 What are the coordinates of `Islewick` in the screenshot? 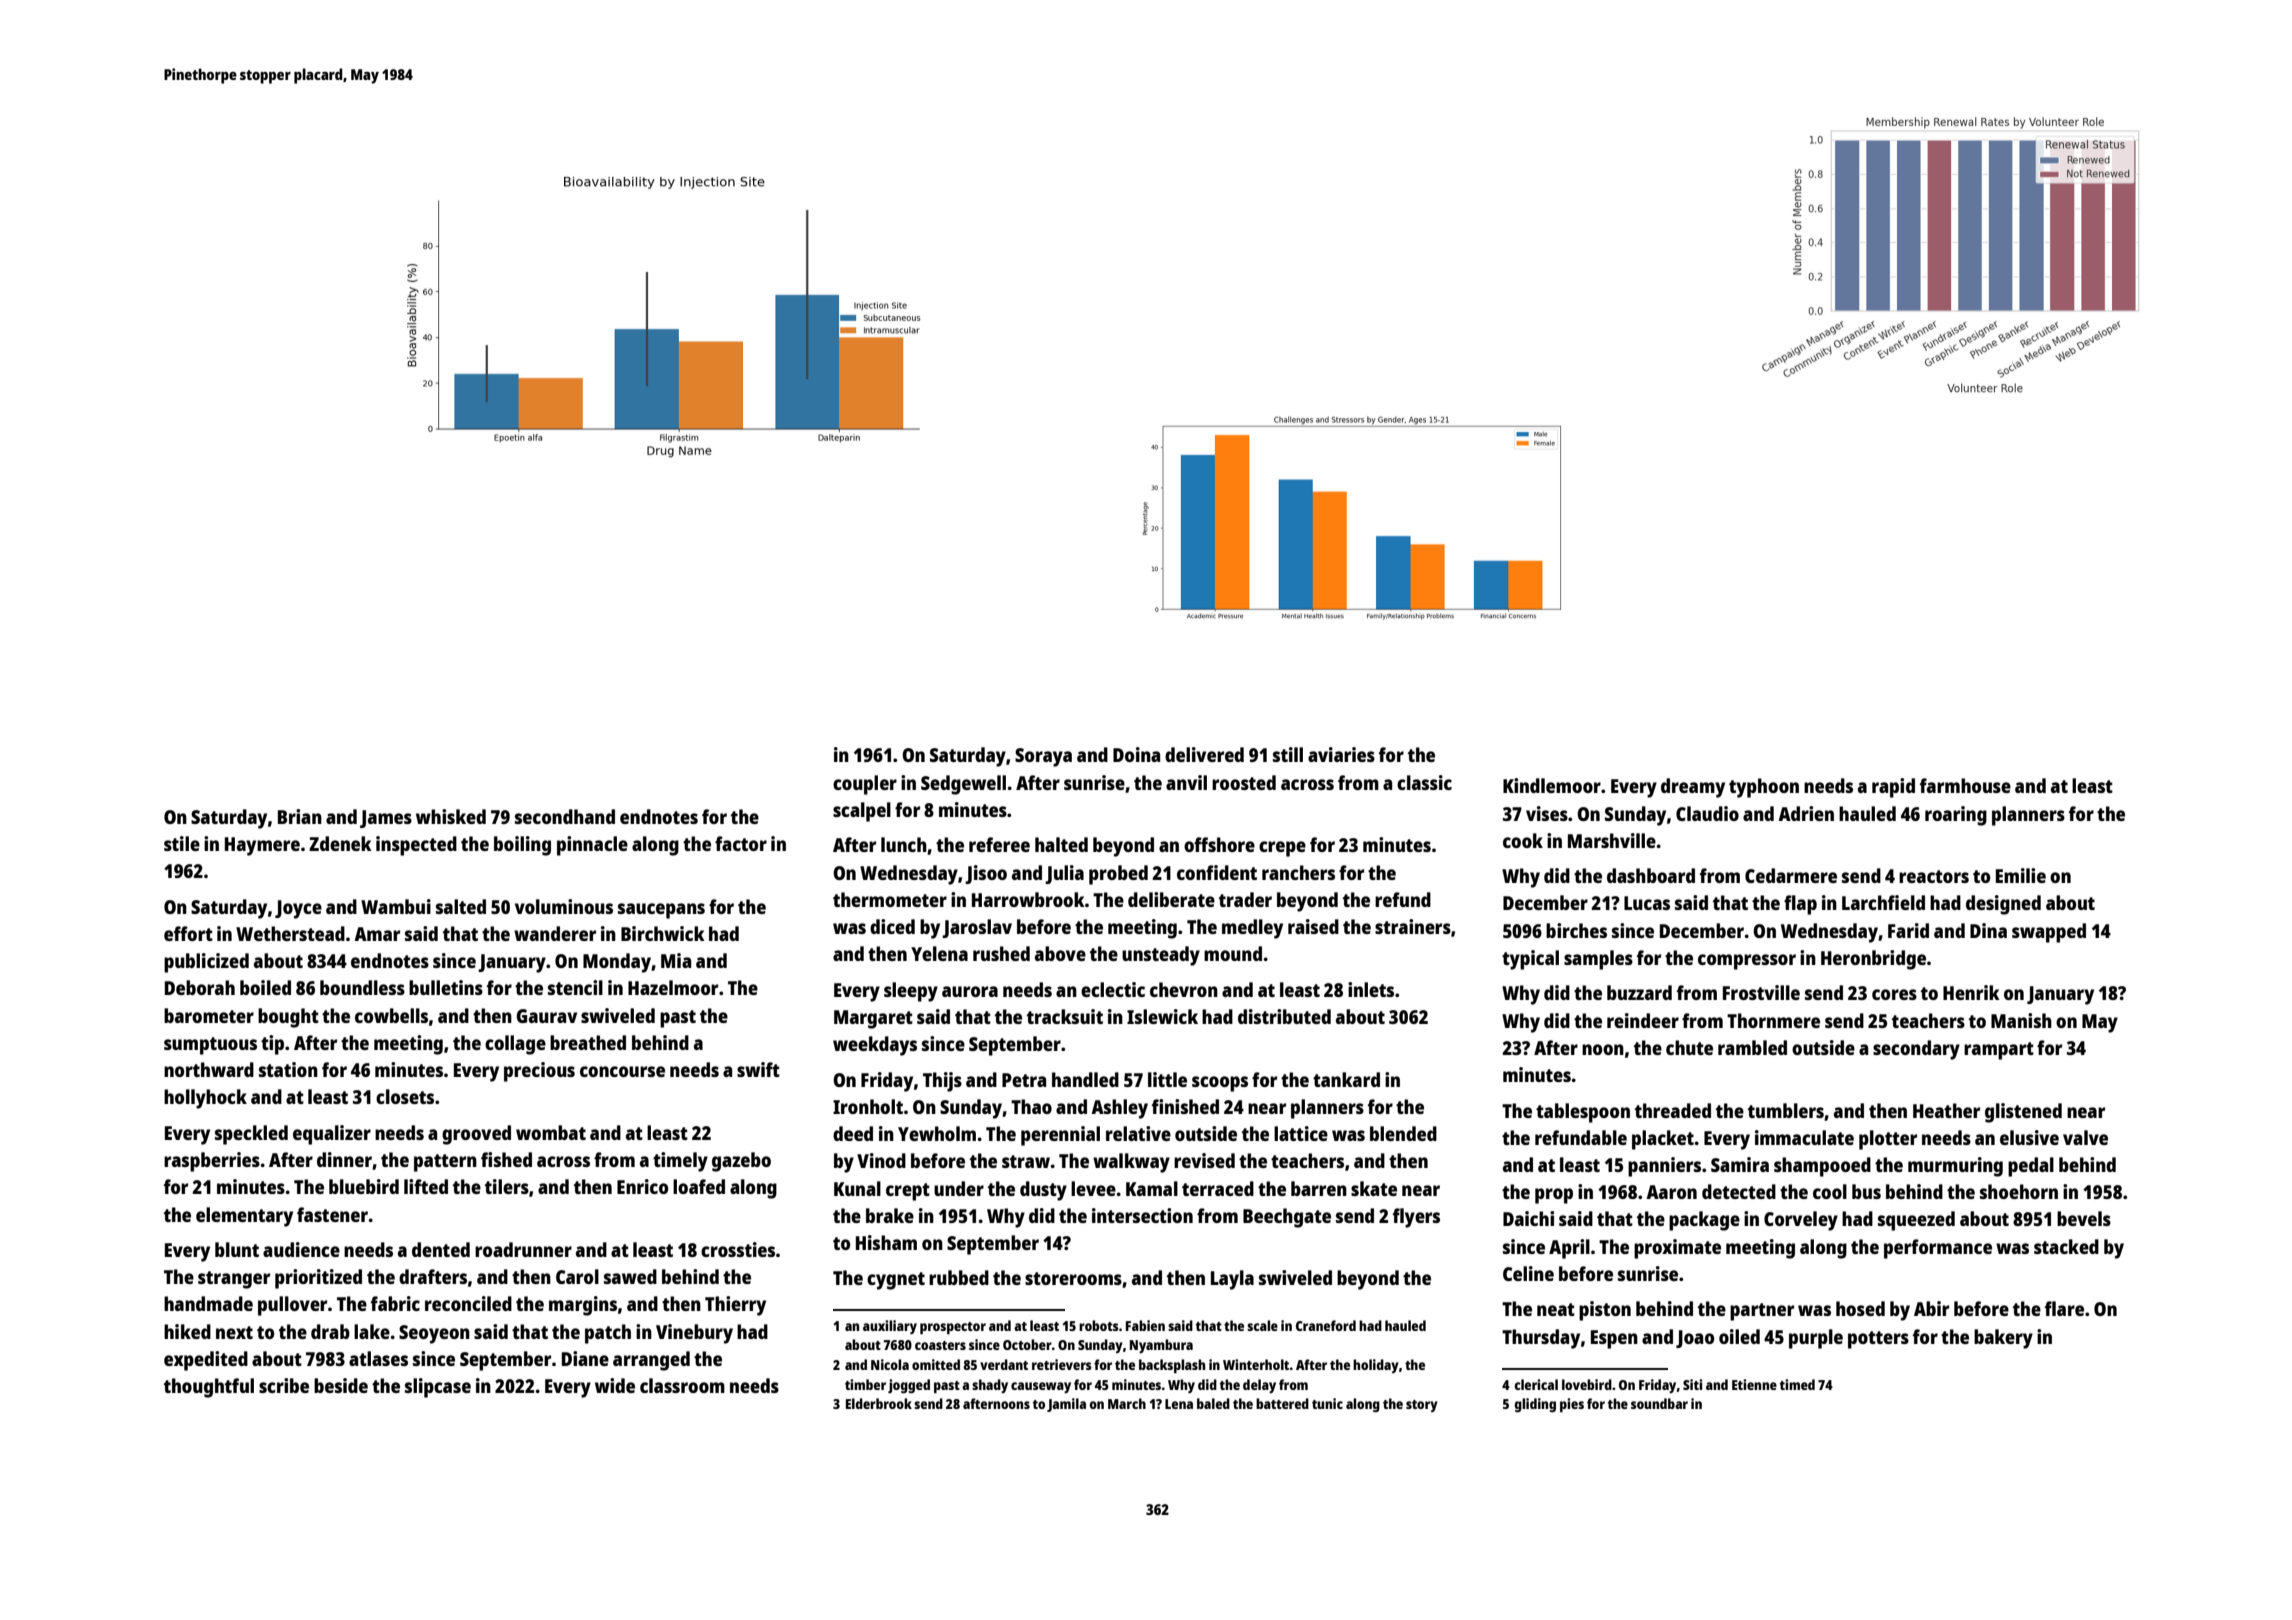 It's located at (1162, 1016).
